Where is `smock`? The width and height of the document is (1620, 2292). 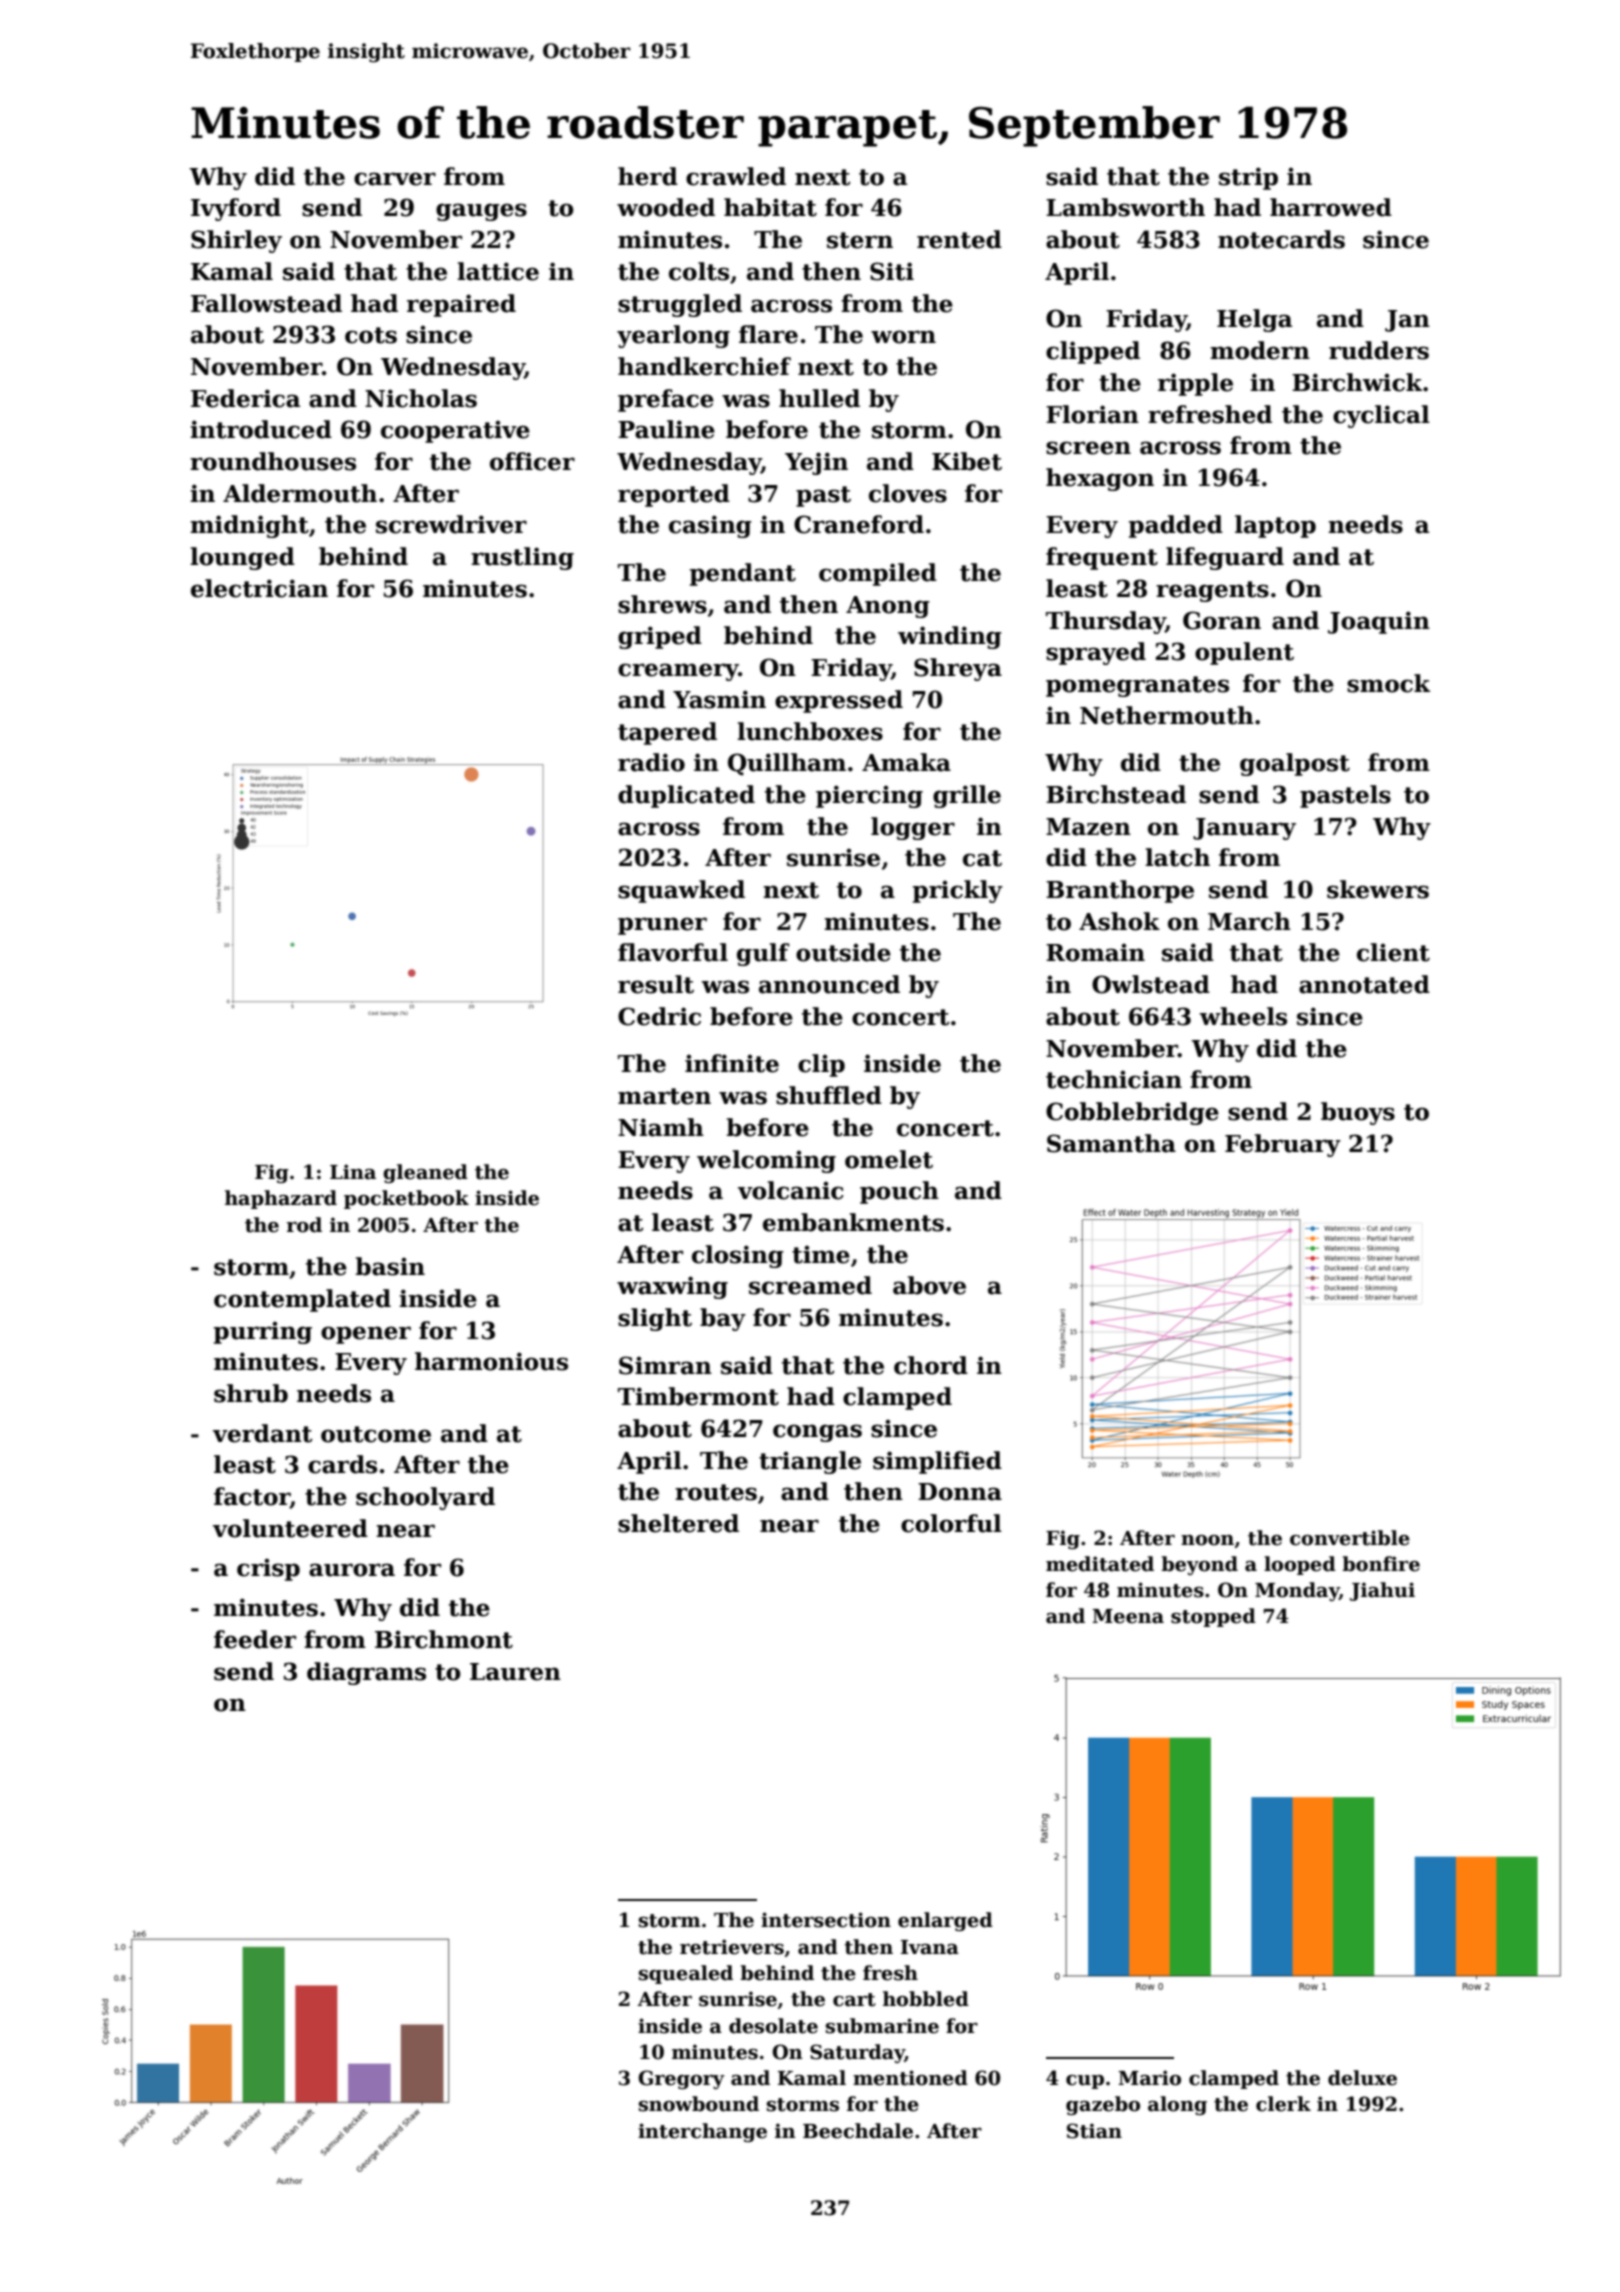 smock is located at coordinates (1388, 683).
